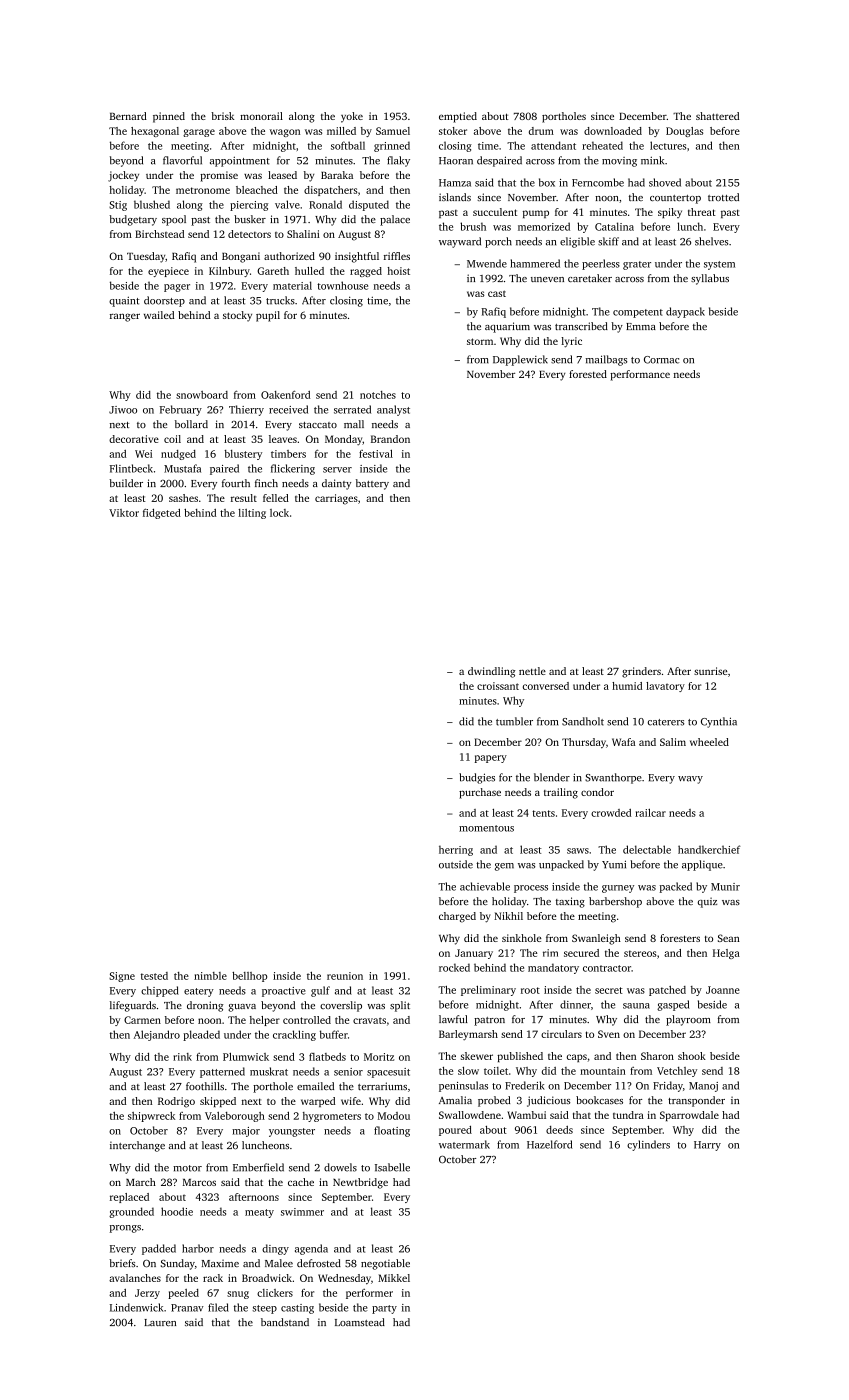  I want to click on herring, so click(456, 850).
